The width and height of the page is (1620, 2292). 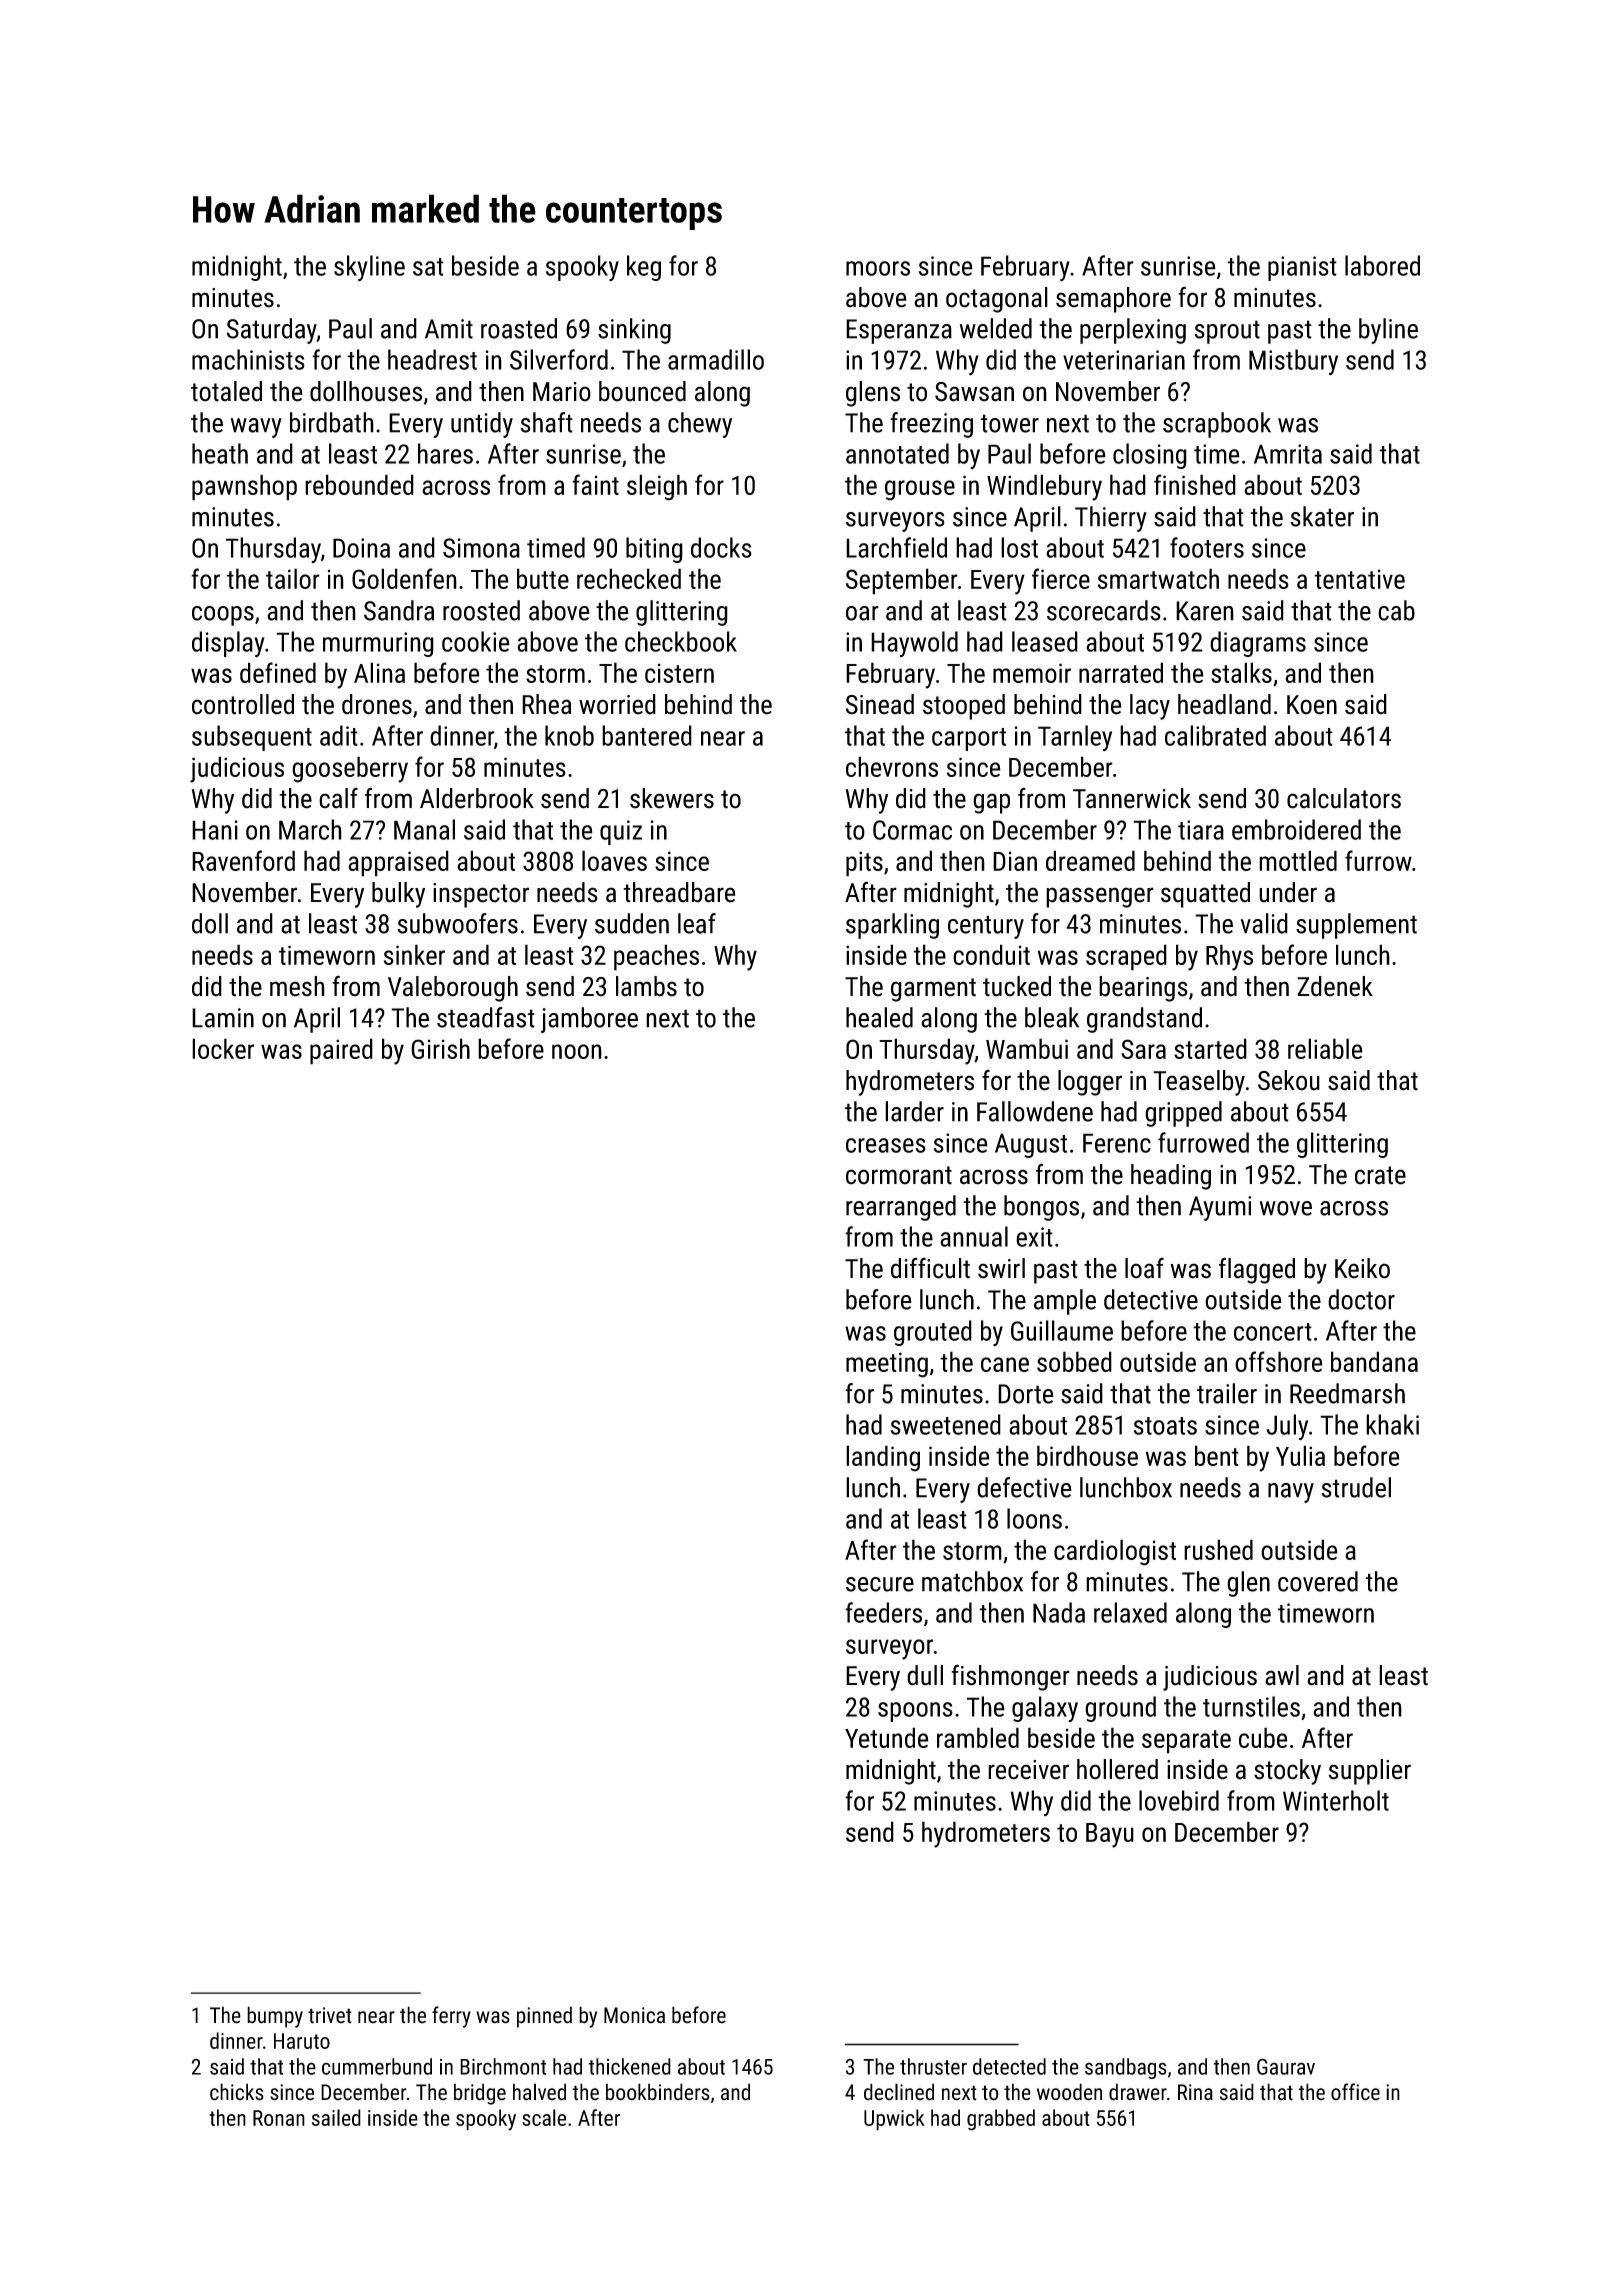 I want to click on Upwick, so click(x=894, y=2120).
